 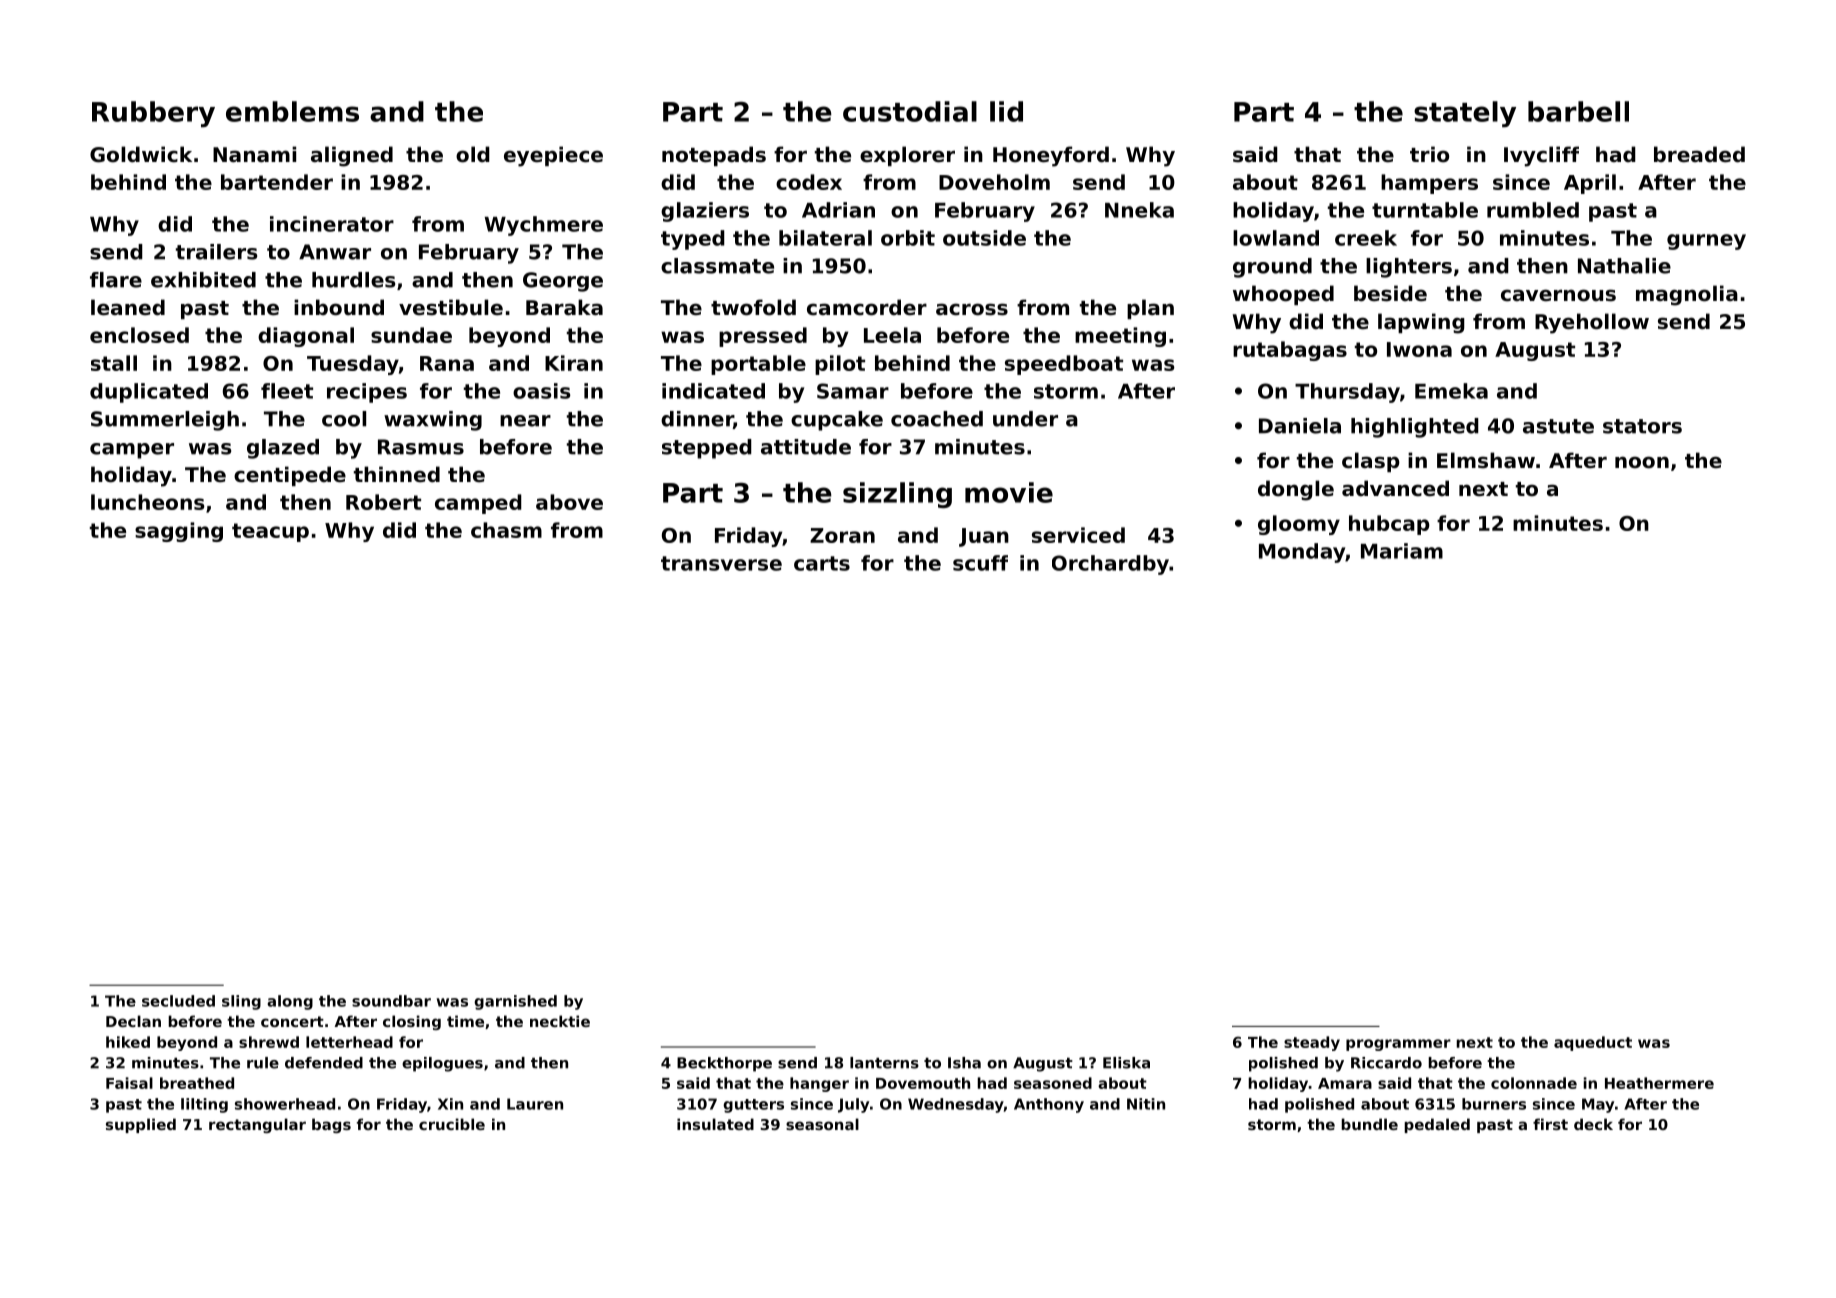 What do you see at coordinates (290, 1002) in the screenshot?
I see `along` at bounding box center [290, 1002].
